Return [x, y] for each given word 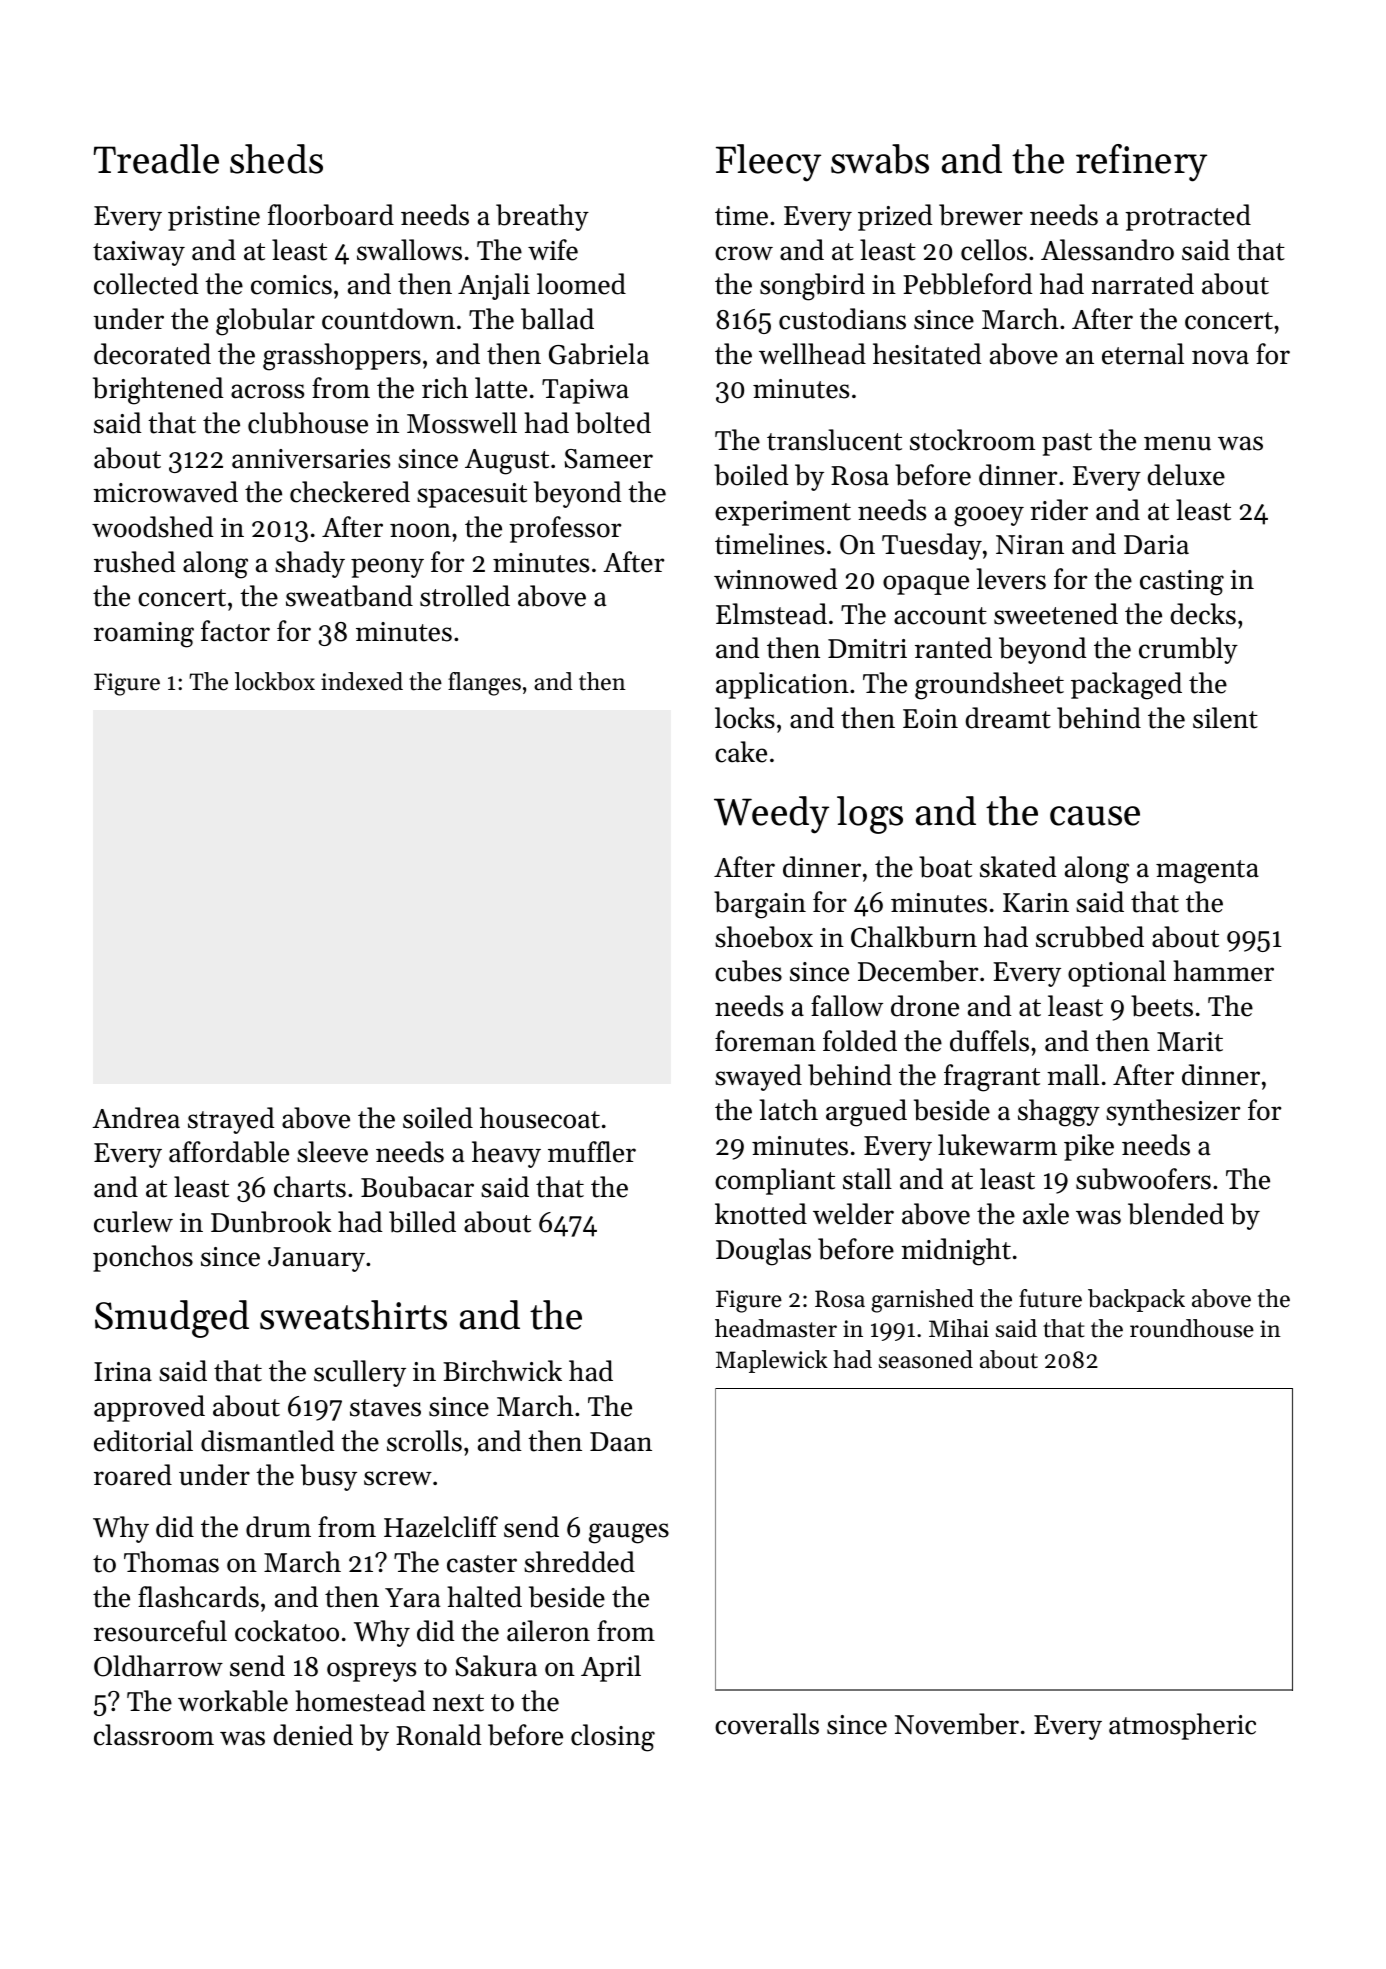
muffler [592, 1152]
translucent [834, 440]
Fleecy [768, 163]
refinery [1141, 163]
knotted [761, 1214]
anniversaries [311, 459]
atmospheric [1182, 1726]
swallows [409, 250]
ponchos [143, 1258]
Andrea [136, 1118]
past [1067, 444]
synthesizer [1173, 1112]
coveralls [767, 1724]
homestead [360, 1701]
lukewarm [997, 1145]
